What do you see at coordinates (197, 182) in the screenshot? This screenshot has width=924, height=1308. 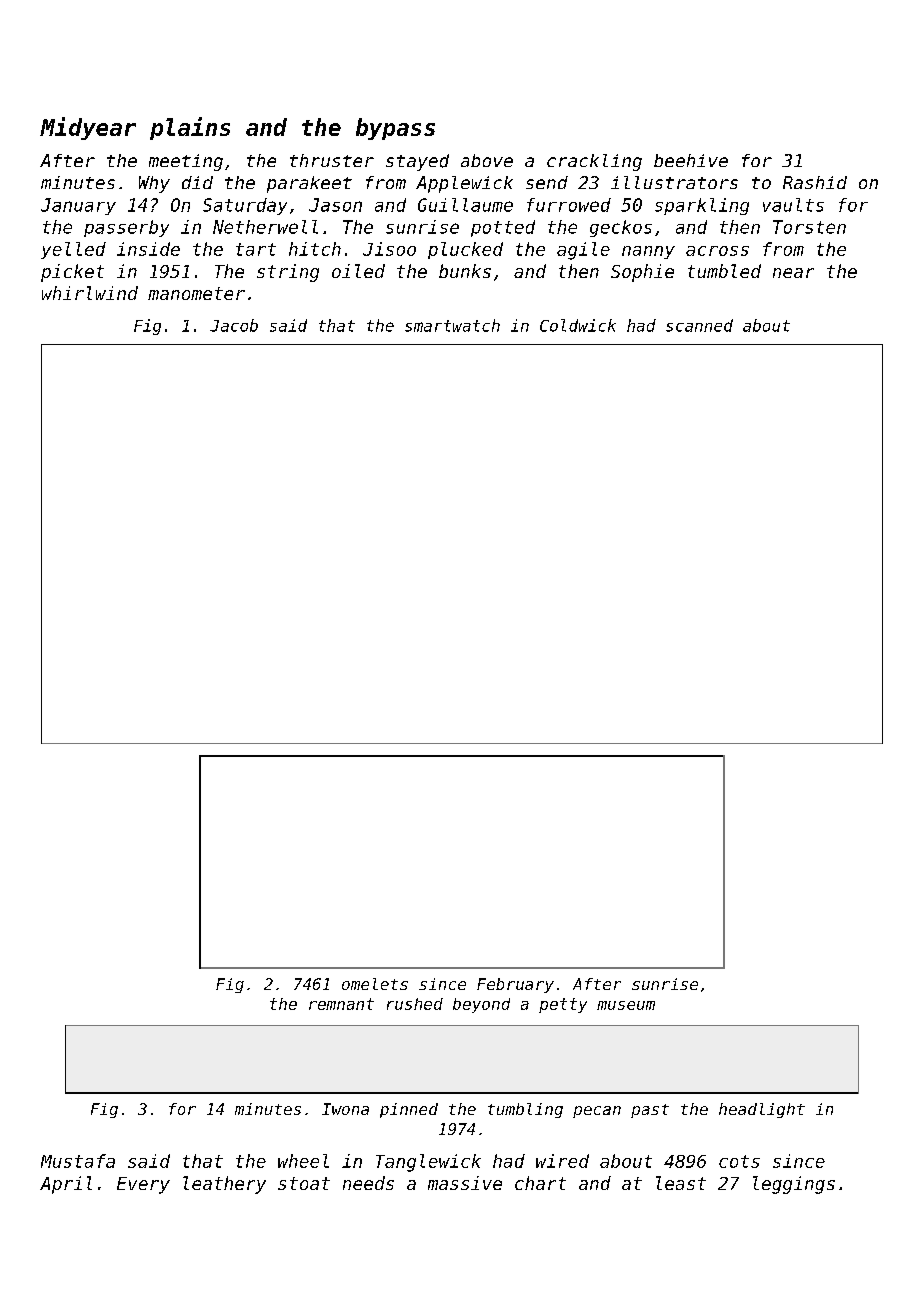 I see `did` at bounding box center [197, 182].
